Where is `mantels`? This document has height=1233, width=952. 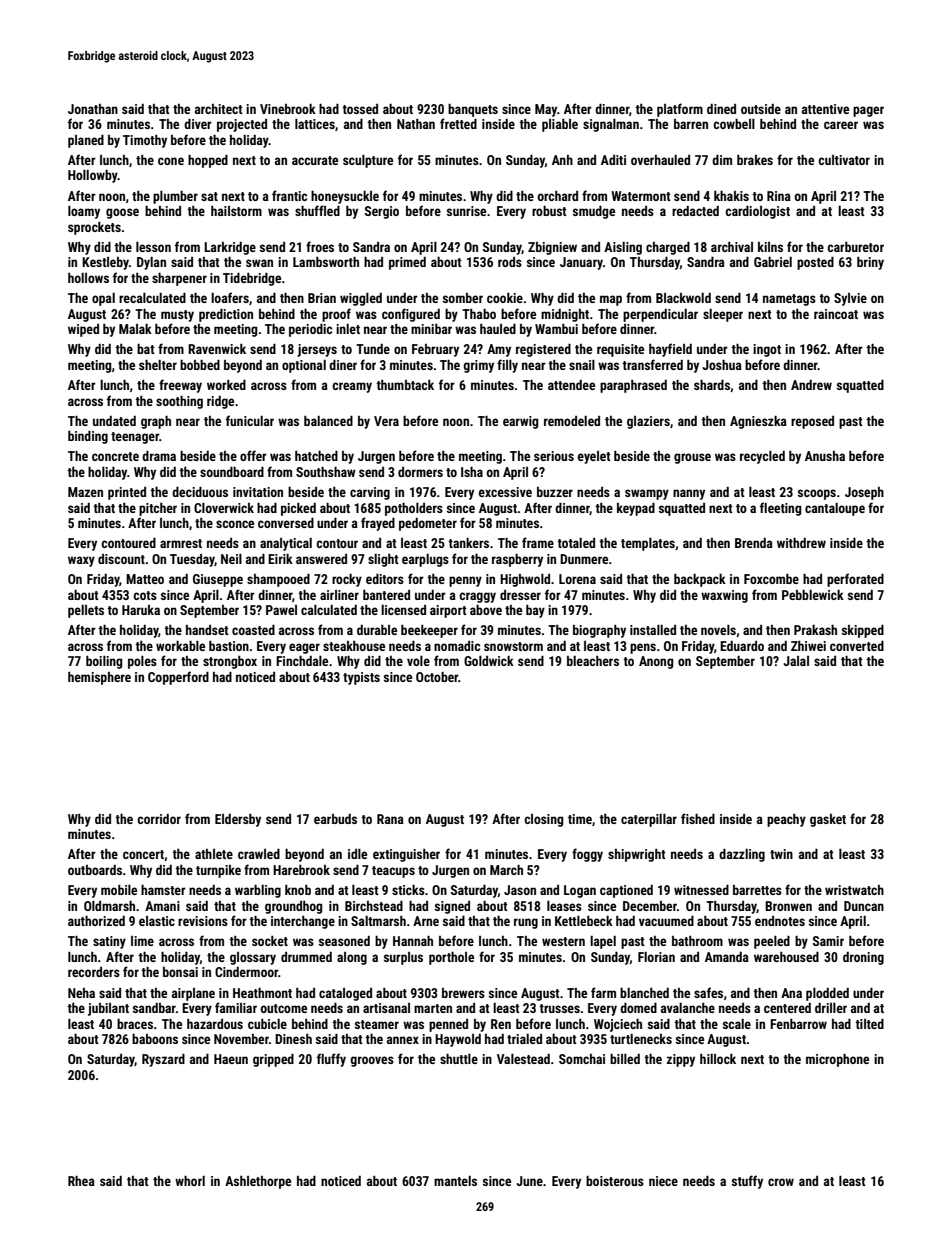
mantels is located at coordinates (455, 1181).
